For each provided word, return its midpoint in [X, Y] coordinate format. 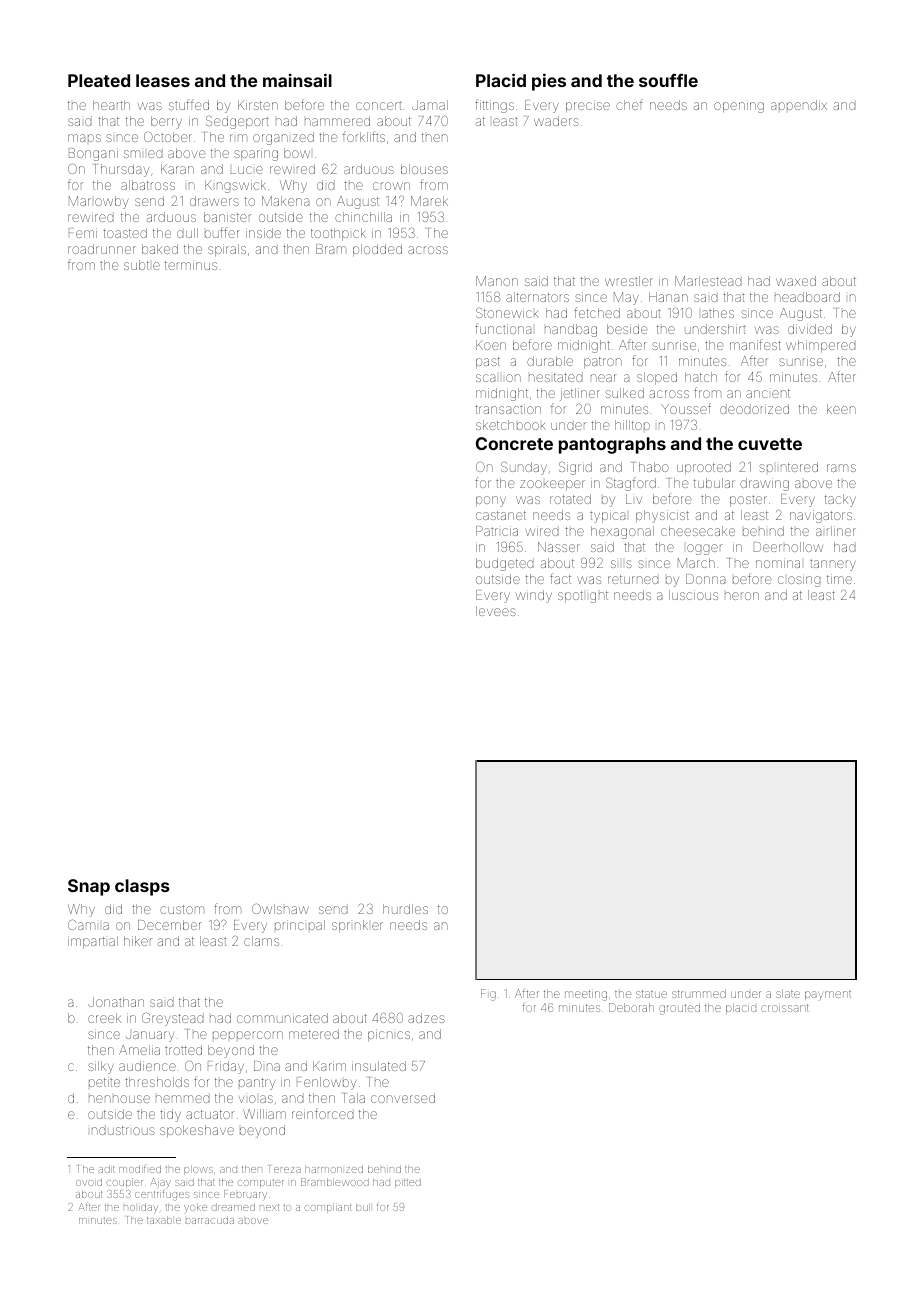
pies [549, 82]
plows [198, 1170]
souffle [668, 80]
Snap [89, 887]
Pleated [99, 80]
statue [651, 994]
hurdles [405, 909]
